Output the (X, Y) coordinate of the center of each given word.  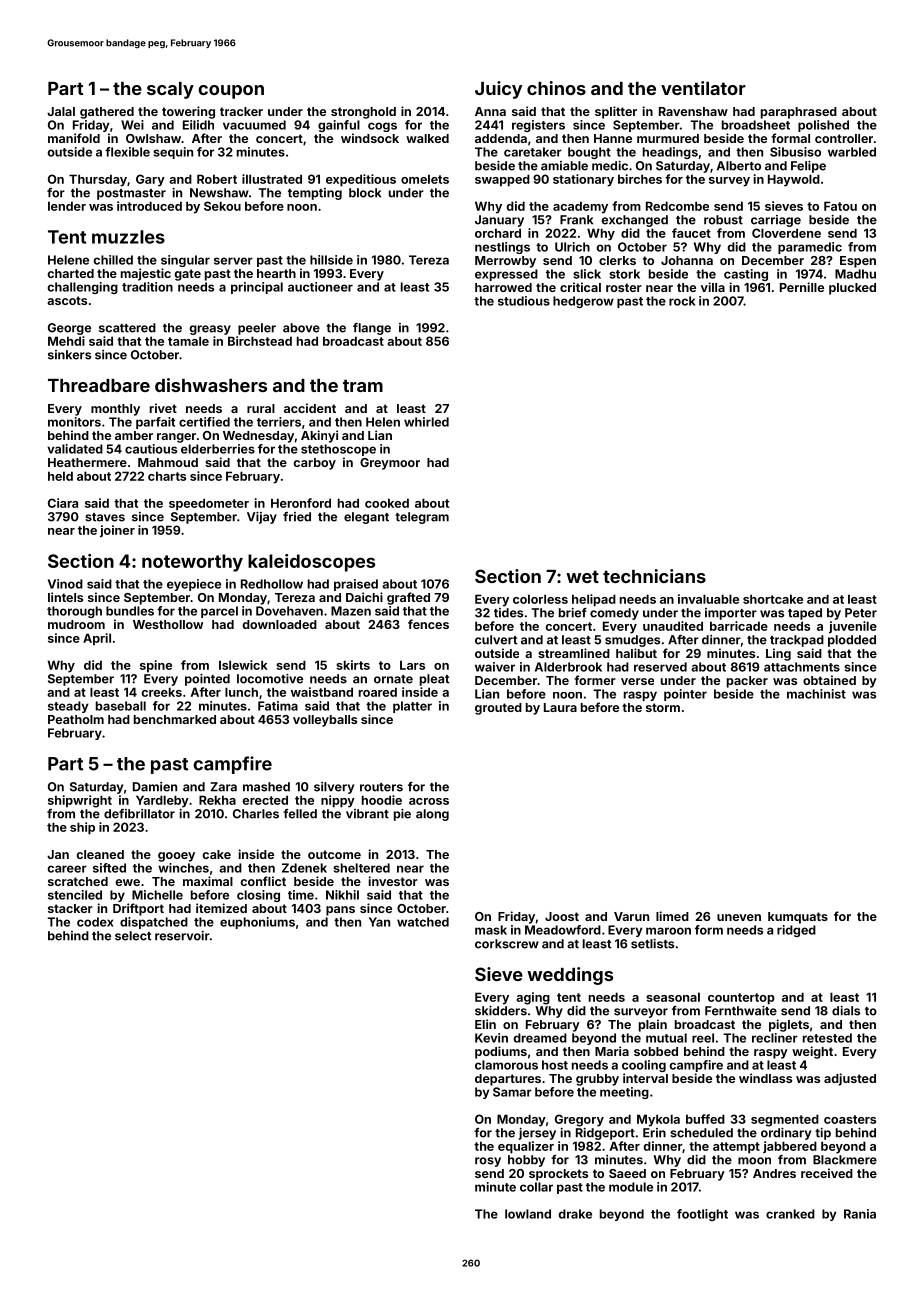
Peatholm (76, 719)
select (133, 936)
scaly (170, 90)
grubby (597, 1080)
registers (538, 126)
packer (747, 682)
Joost (562, 916)
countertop (741, 999)
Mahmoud (168, 462)
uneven (739, 917)
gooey (176, 857)
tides (508, 613)
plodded (852, 641)
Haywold (794, 180)
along (432, 815)
